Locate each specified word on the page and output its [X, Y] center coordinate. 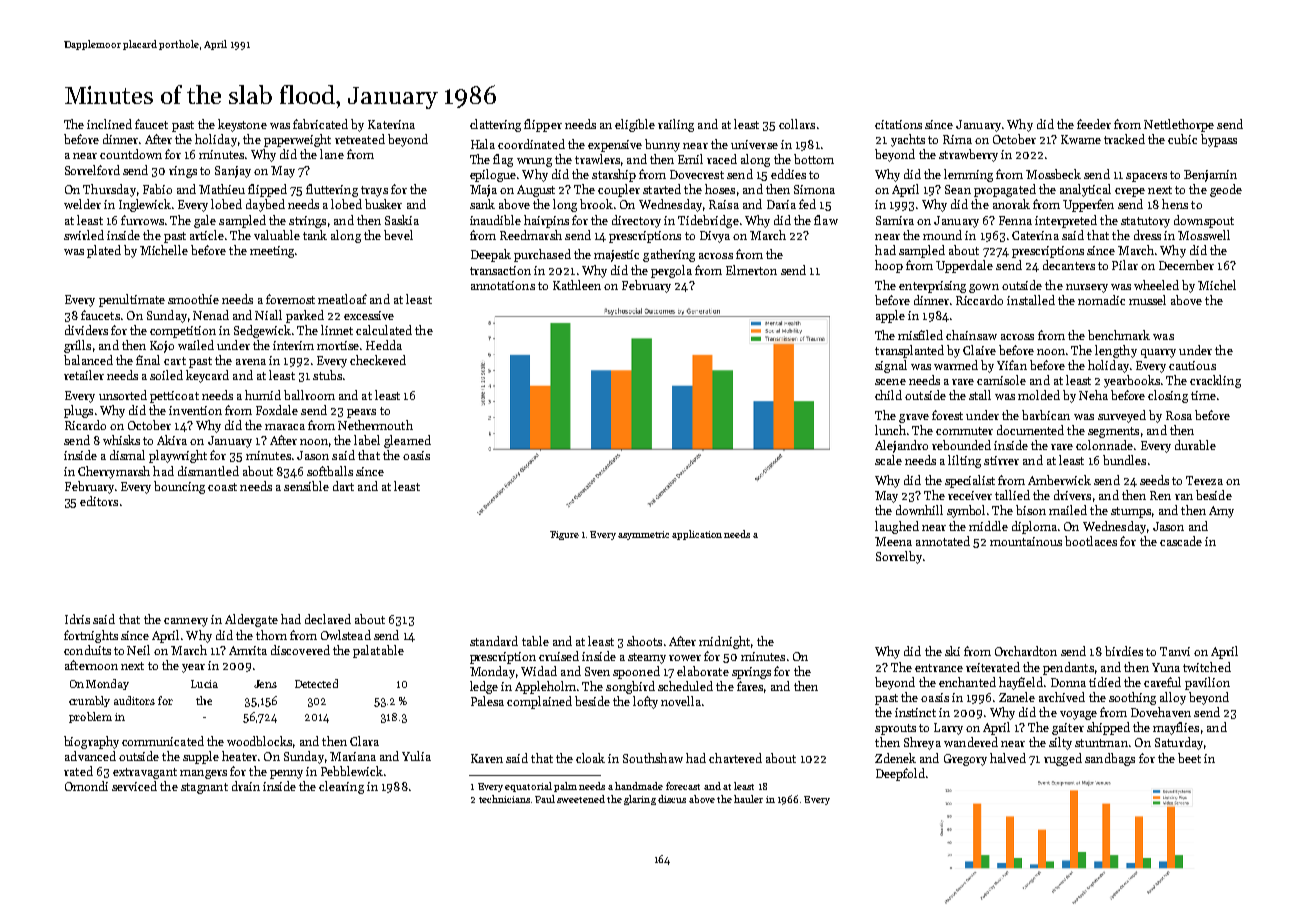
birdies [1124, 651]
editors [99, 501]
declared [328, 619]
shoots [644, 641]
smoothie [193, 299]
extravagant [145, 773]
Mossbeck [1053, 174]
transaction [500, 270]
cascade [1181, 541]
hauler [748, 799]
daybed [265, 205]
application [697, 535]
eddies [788, 174]
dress [1147, 235]
